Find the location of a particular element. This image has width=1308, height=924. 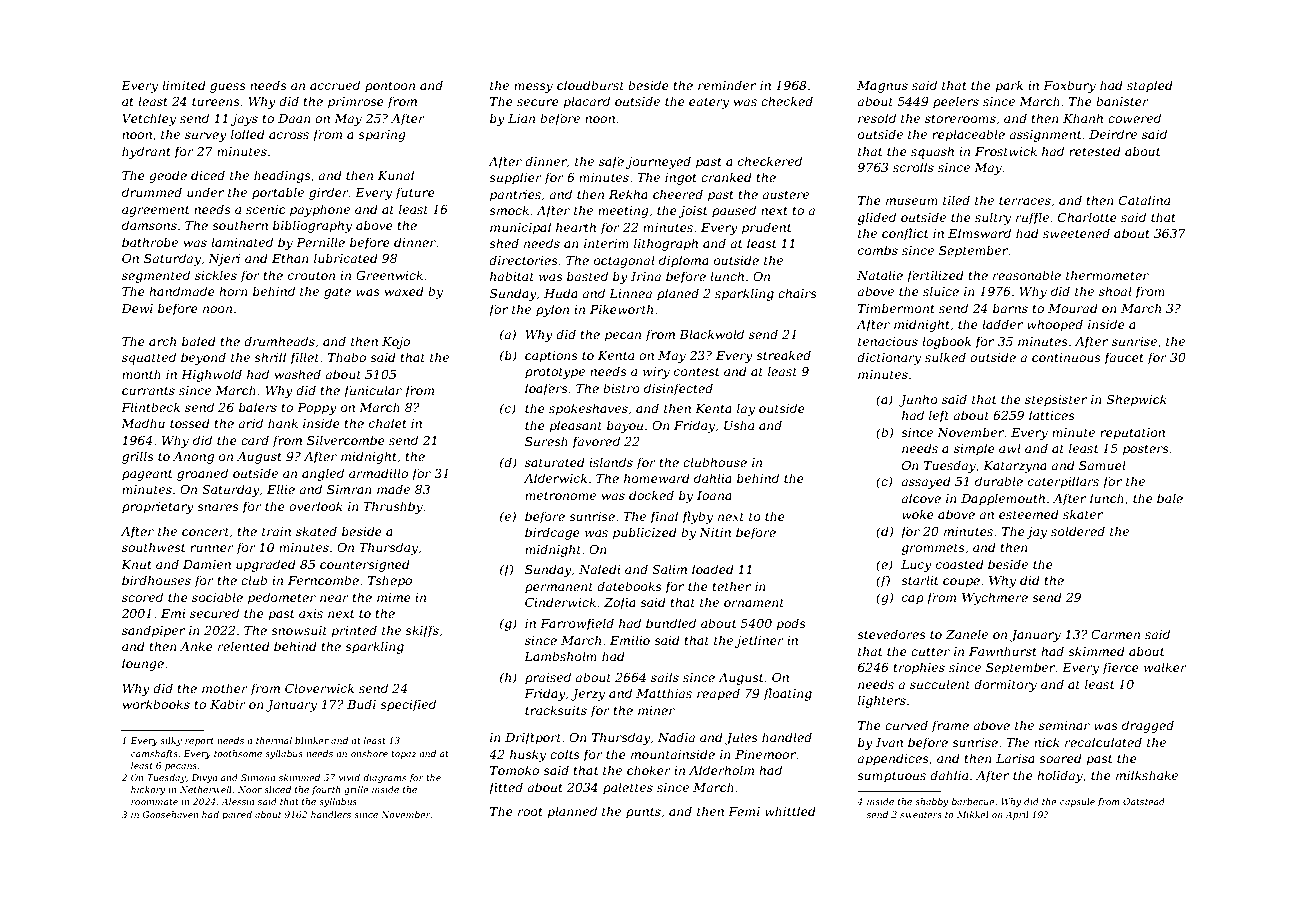

floating is located at coordinates (787, 694).
